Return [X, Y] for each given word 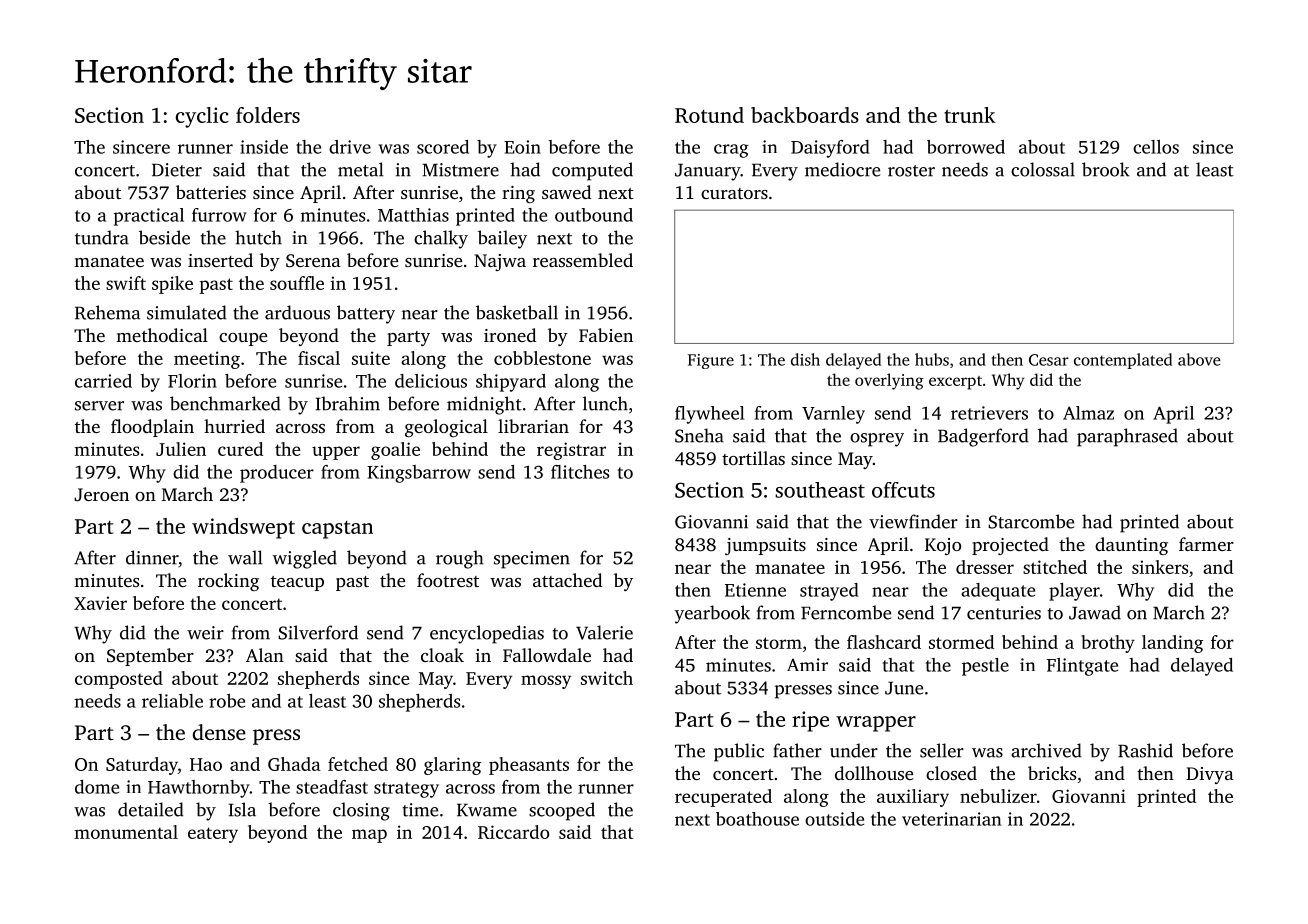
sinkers [1160, 567]
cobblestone [542, 358]
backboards [805, 115]
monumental [126, 832]
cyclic [202, 117]
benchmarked [225, 403]
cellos [1156, 147]
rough [460, 559]
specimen [532, 560]
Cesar [1049, 360]
